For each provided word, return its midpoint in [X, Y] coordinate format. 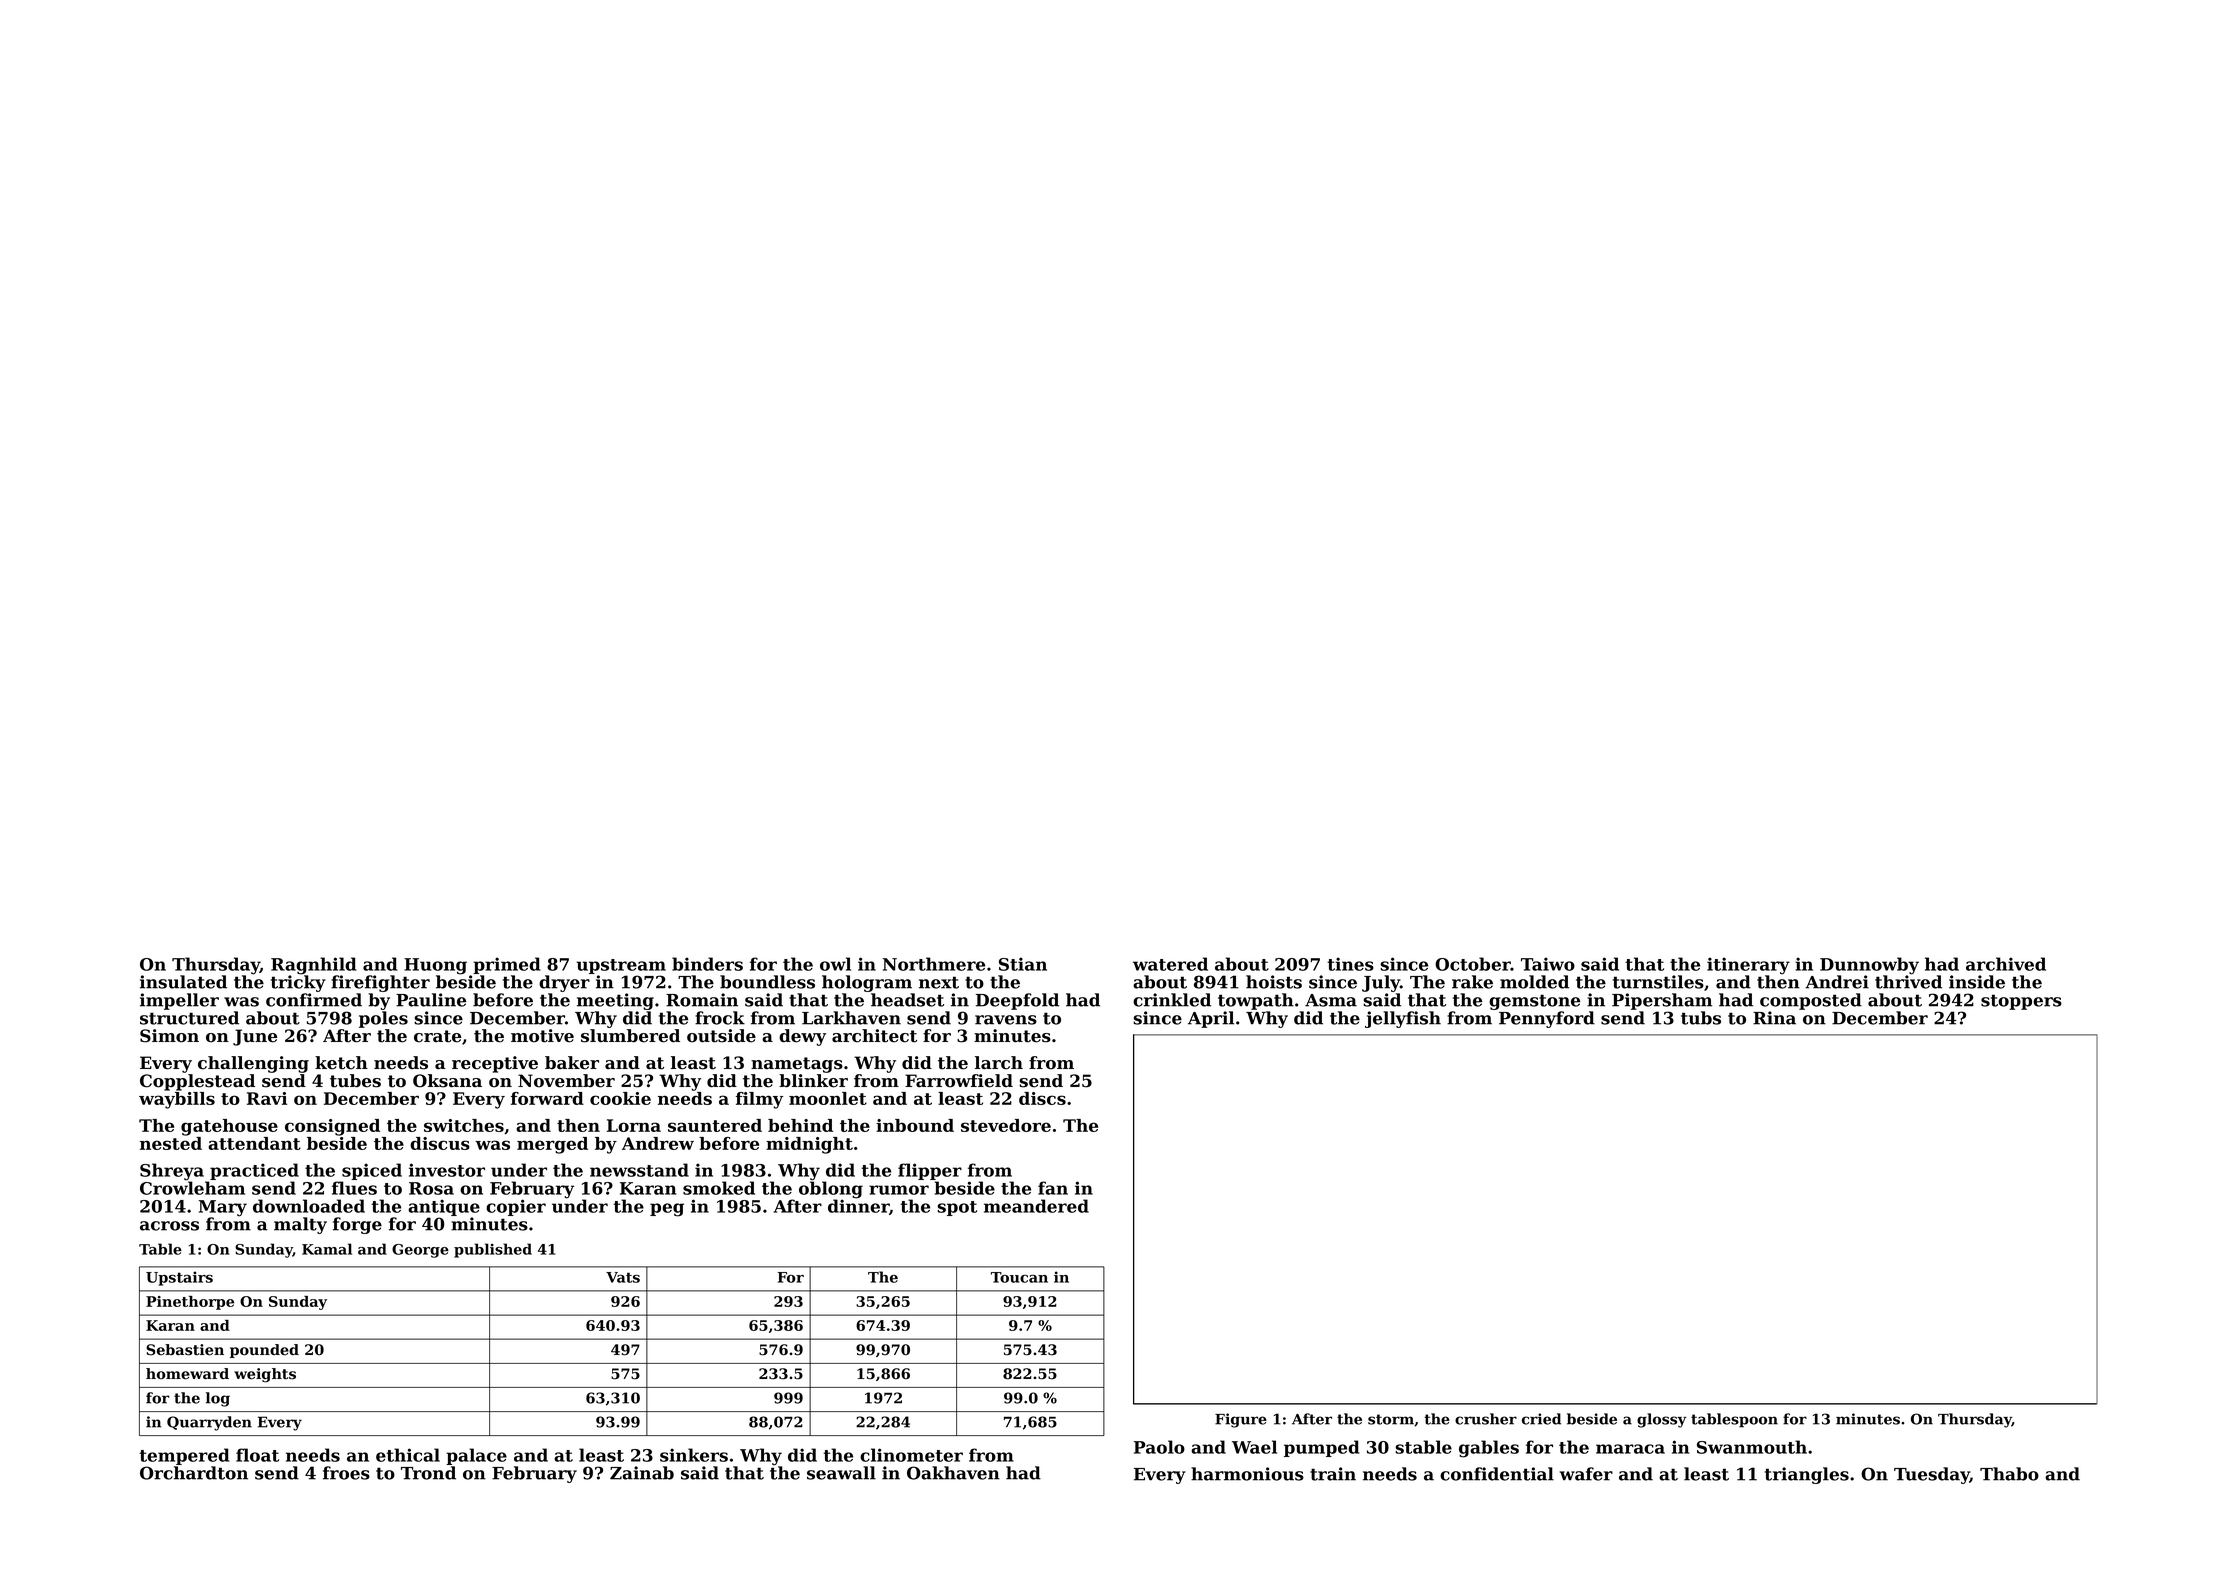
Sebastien [185, 1350]
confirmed [314, 1000]
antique [444, 1207]
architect [874, 1036]
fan [1053, 1188]
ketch [341, 1063]
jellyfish [1403, 1019]
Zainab [642, 1473]
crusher [1486, 1419]
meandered [1036, 1206]
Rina [1774, 1018]
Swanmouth [1752, 1447]
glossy [1661, 1420]
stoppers [2021, 1002]
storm [1391, 1419]
